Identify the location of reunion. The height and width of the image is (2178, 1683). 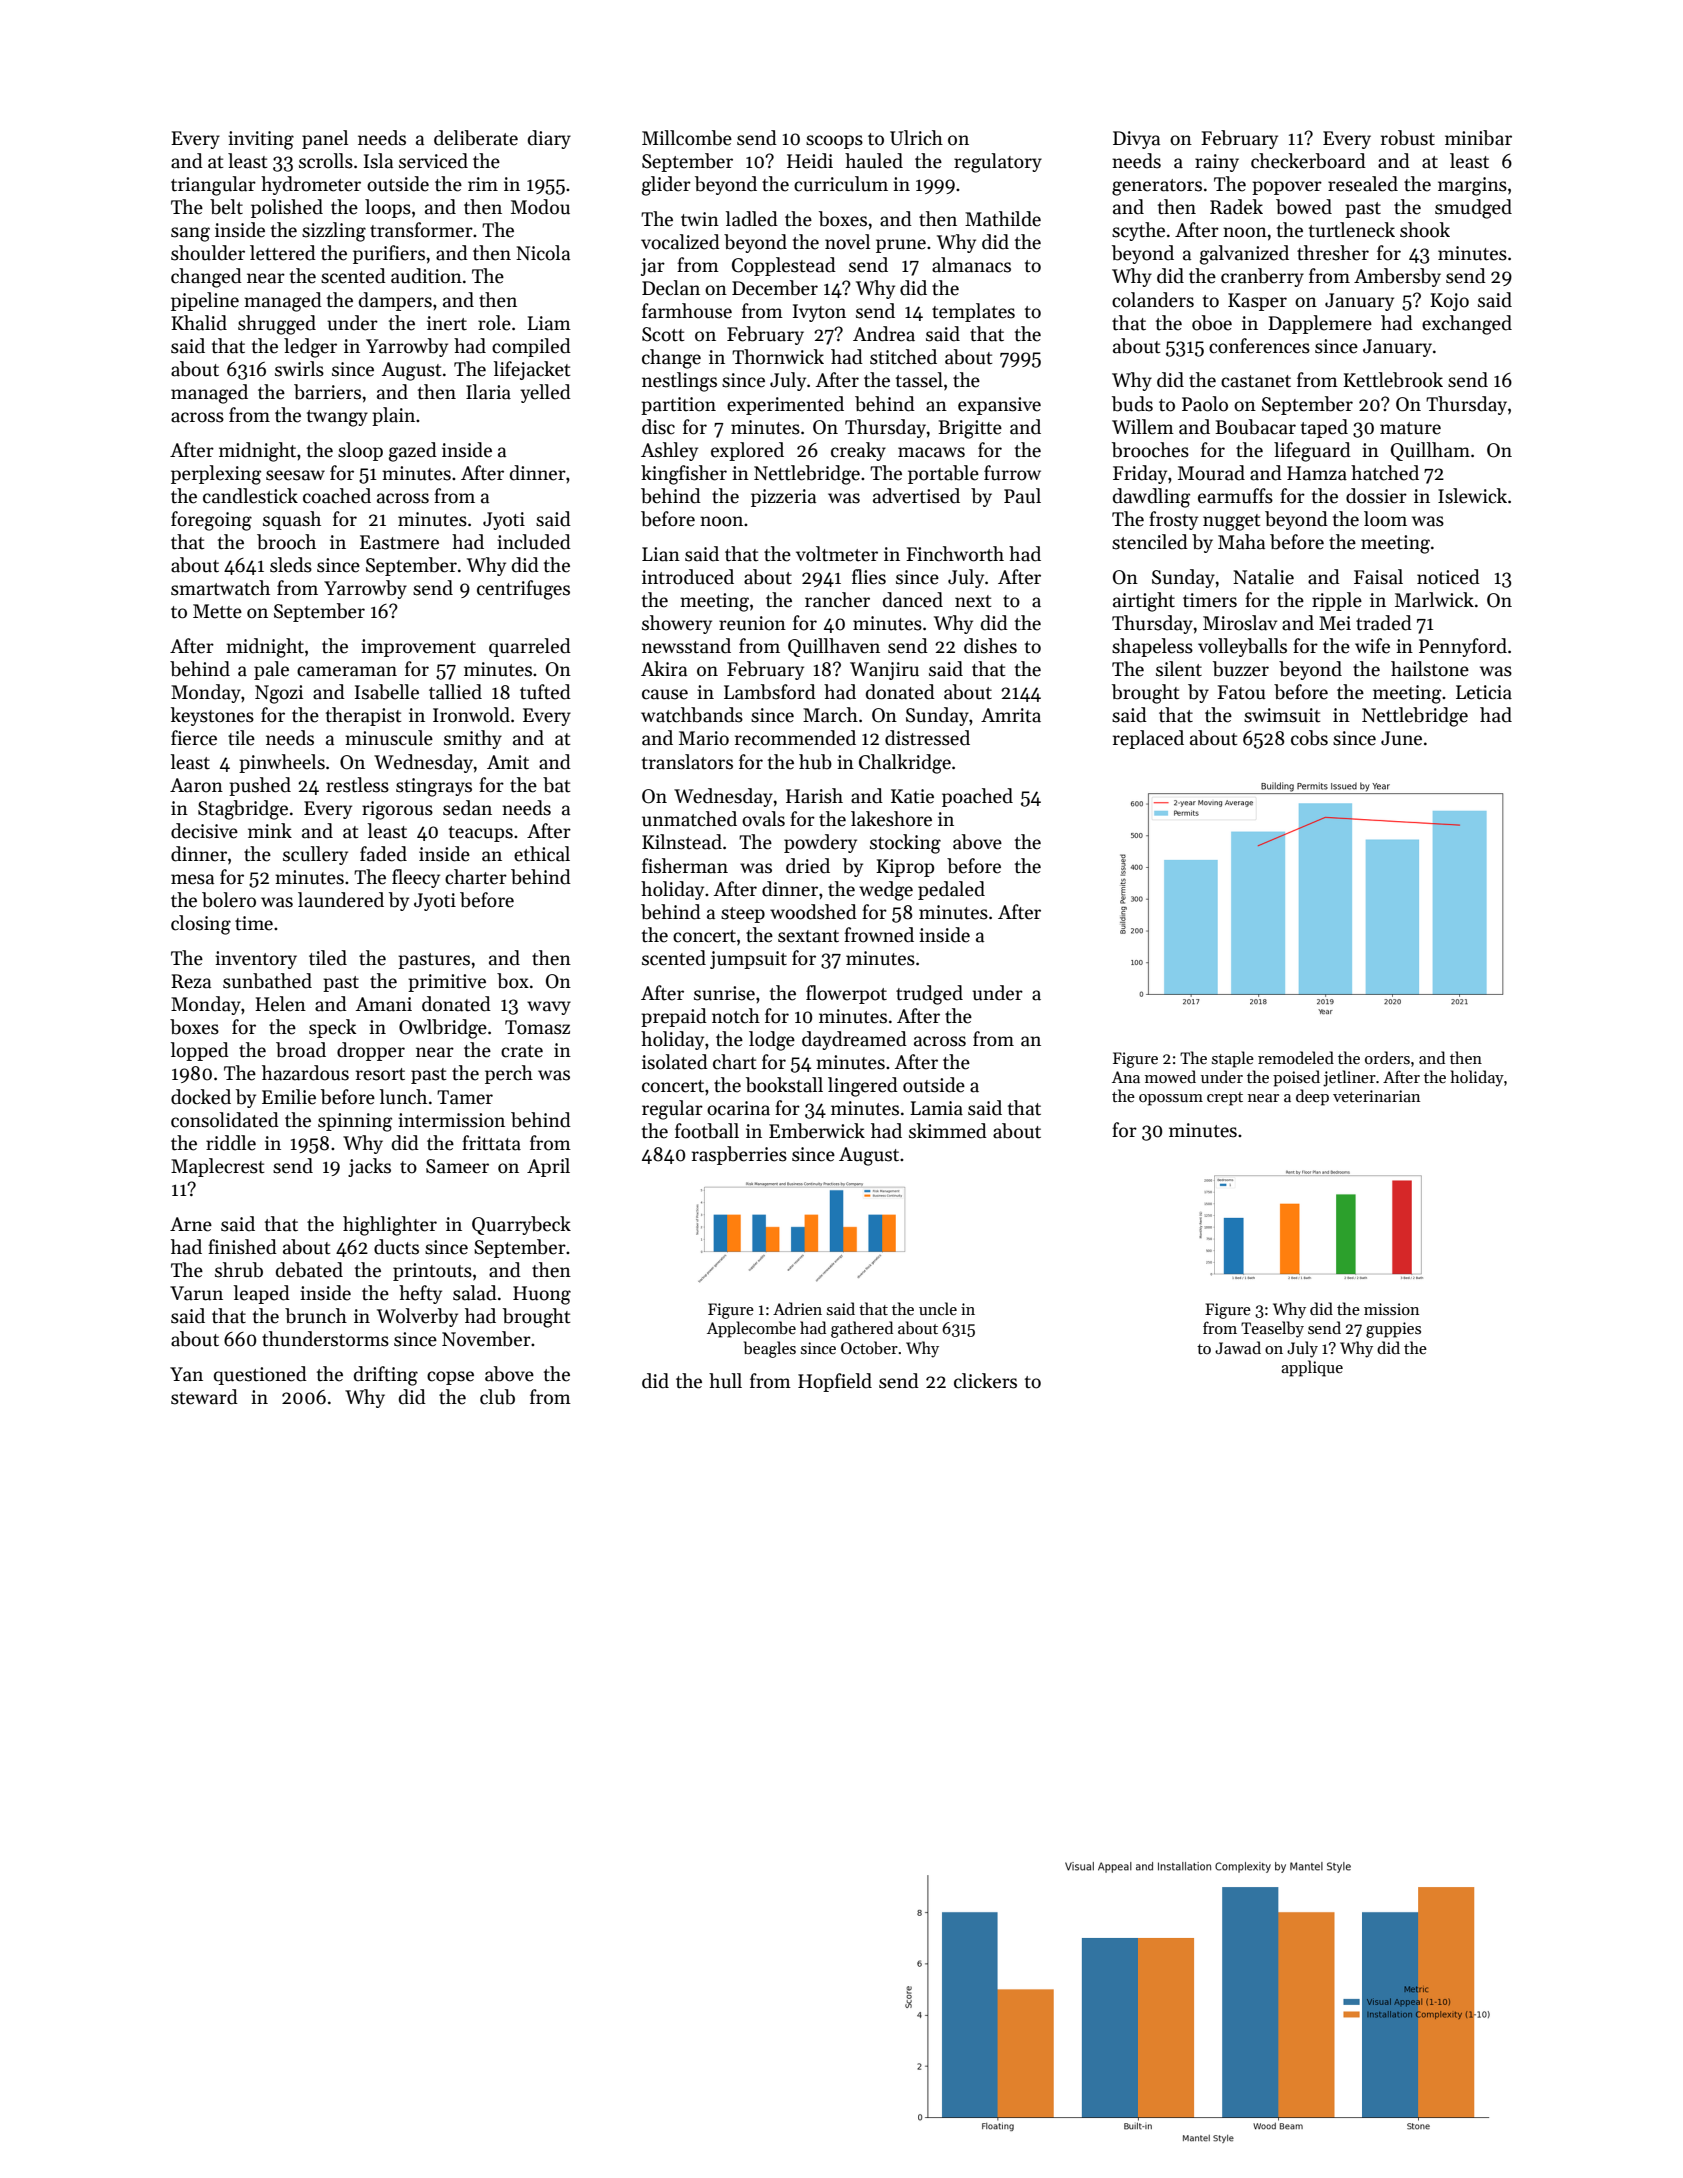
(752, 623).
